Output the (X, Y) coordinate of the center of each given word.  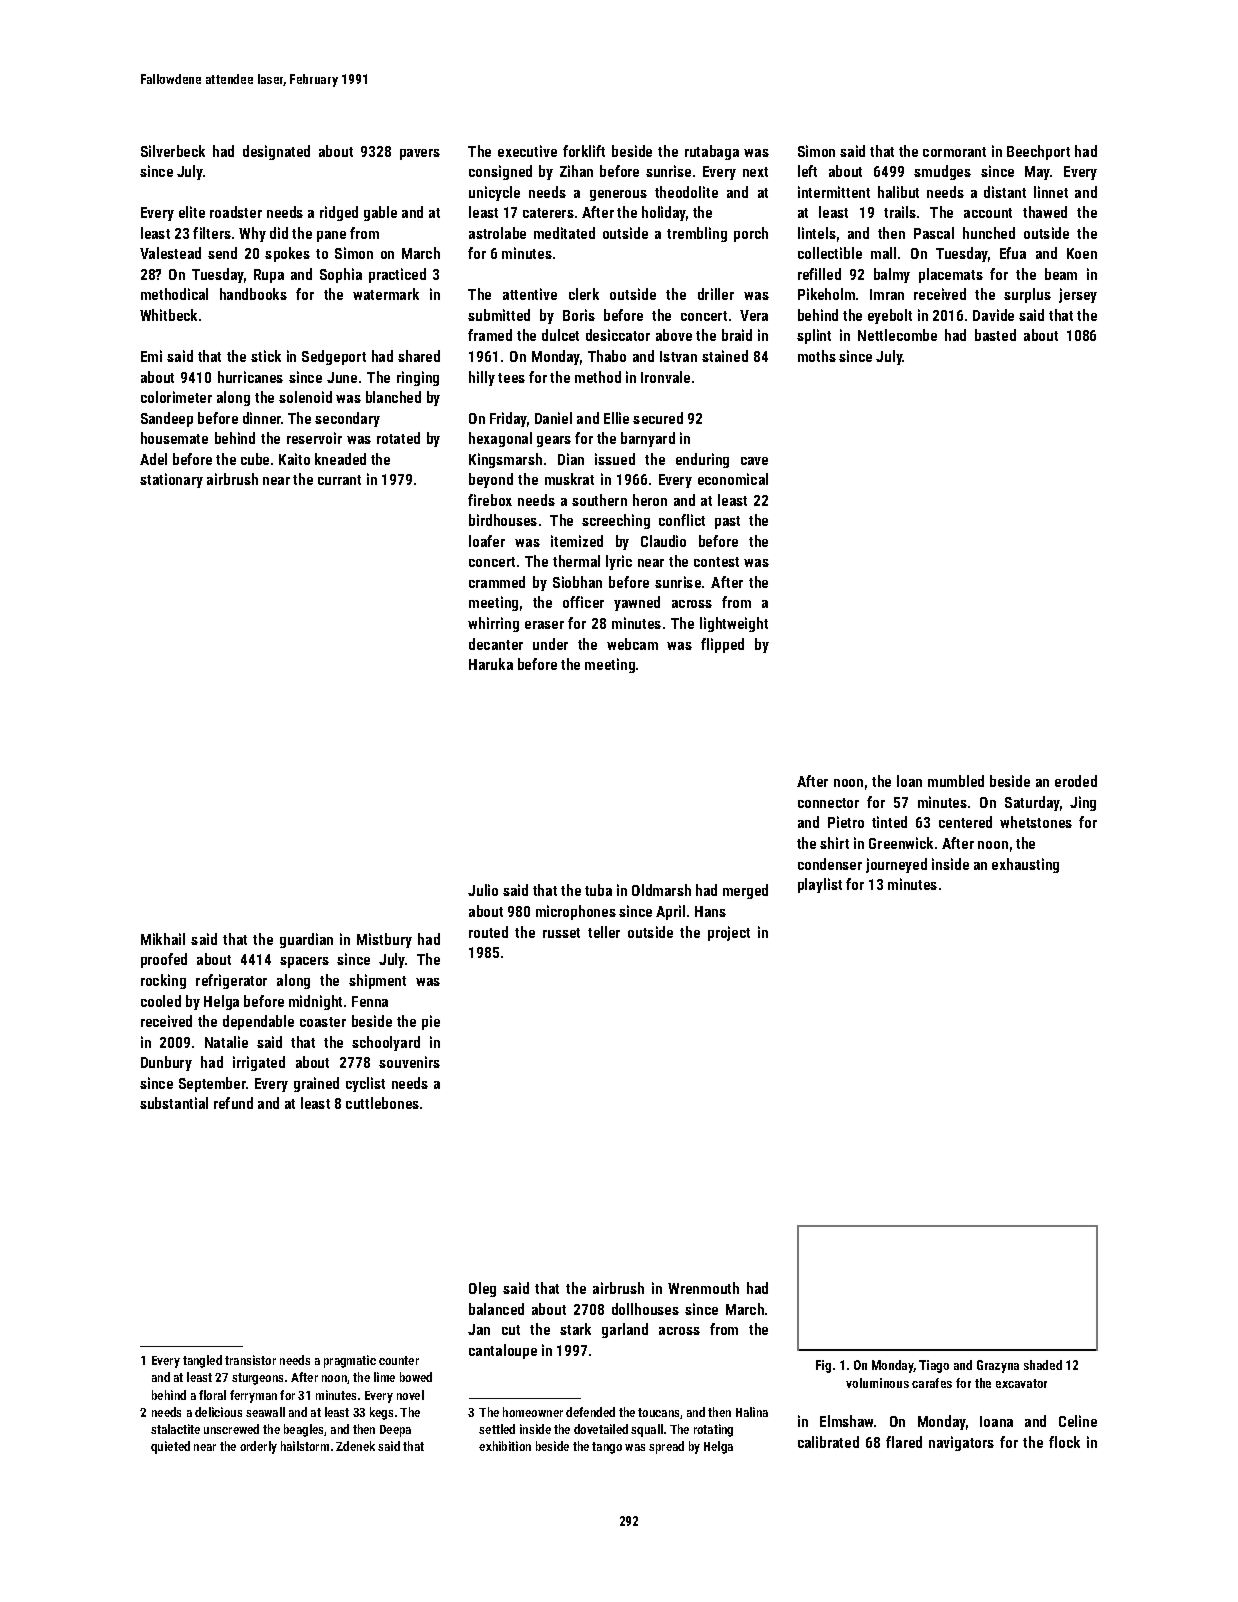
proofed (164, 960)
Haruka (491, 664)
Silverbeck (173, 151)
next (755, 172)
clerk (584, 294)
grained (316, 1084)
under (550, 644)
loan (909, 781)
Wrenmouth (703, 1288)
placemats (951, 275)
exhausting (1025, 865)
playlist (820, 885)
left (807, 171)
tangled (202, 1361)
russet (561, 933)
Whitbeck (168, 315)
